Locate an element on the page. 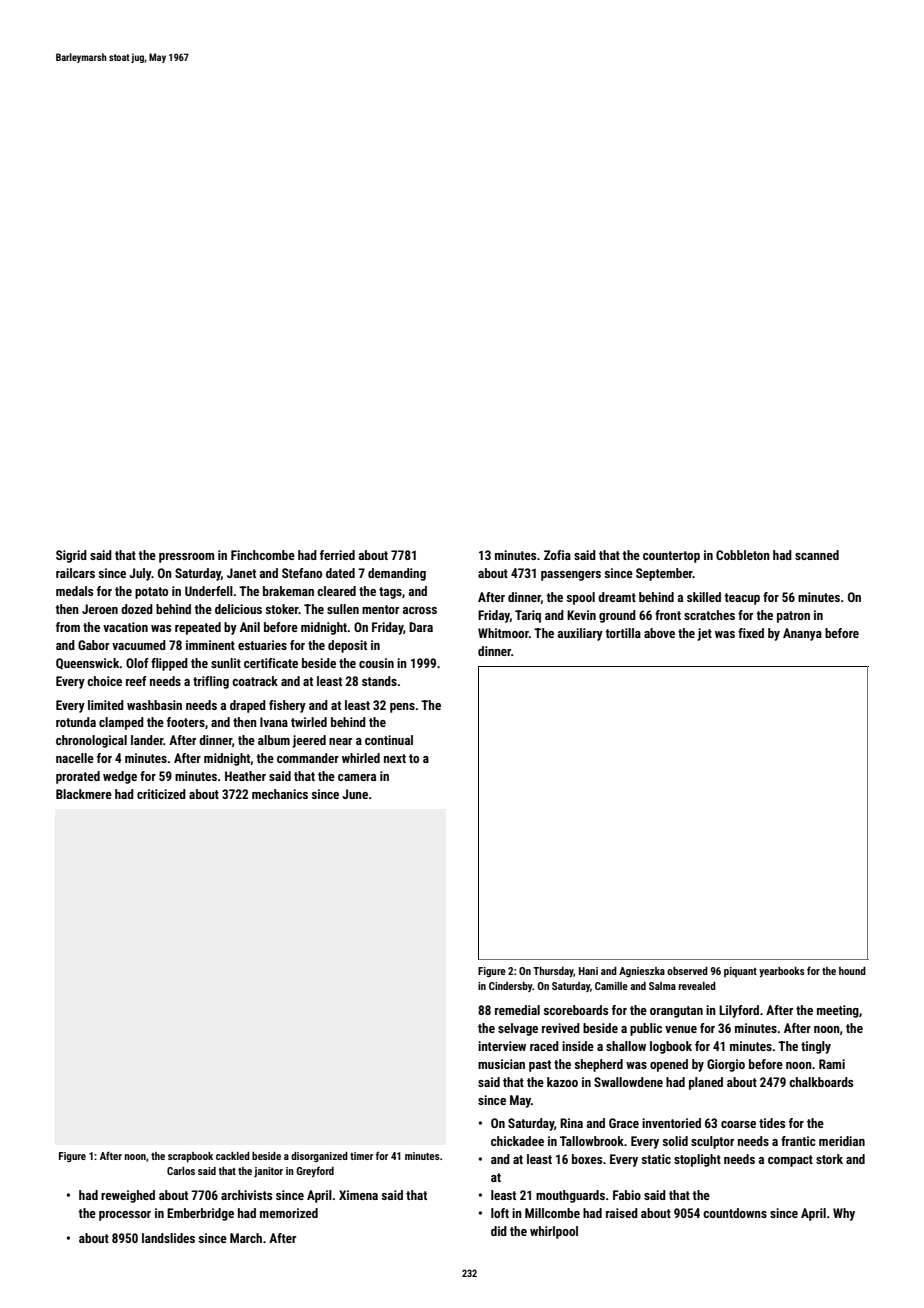 The height and width of the image is (1308, 924). criticized is located at coordinates (161, 794).
